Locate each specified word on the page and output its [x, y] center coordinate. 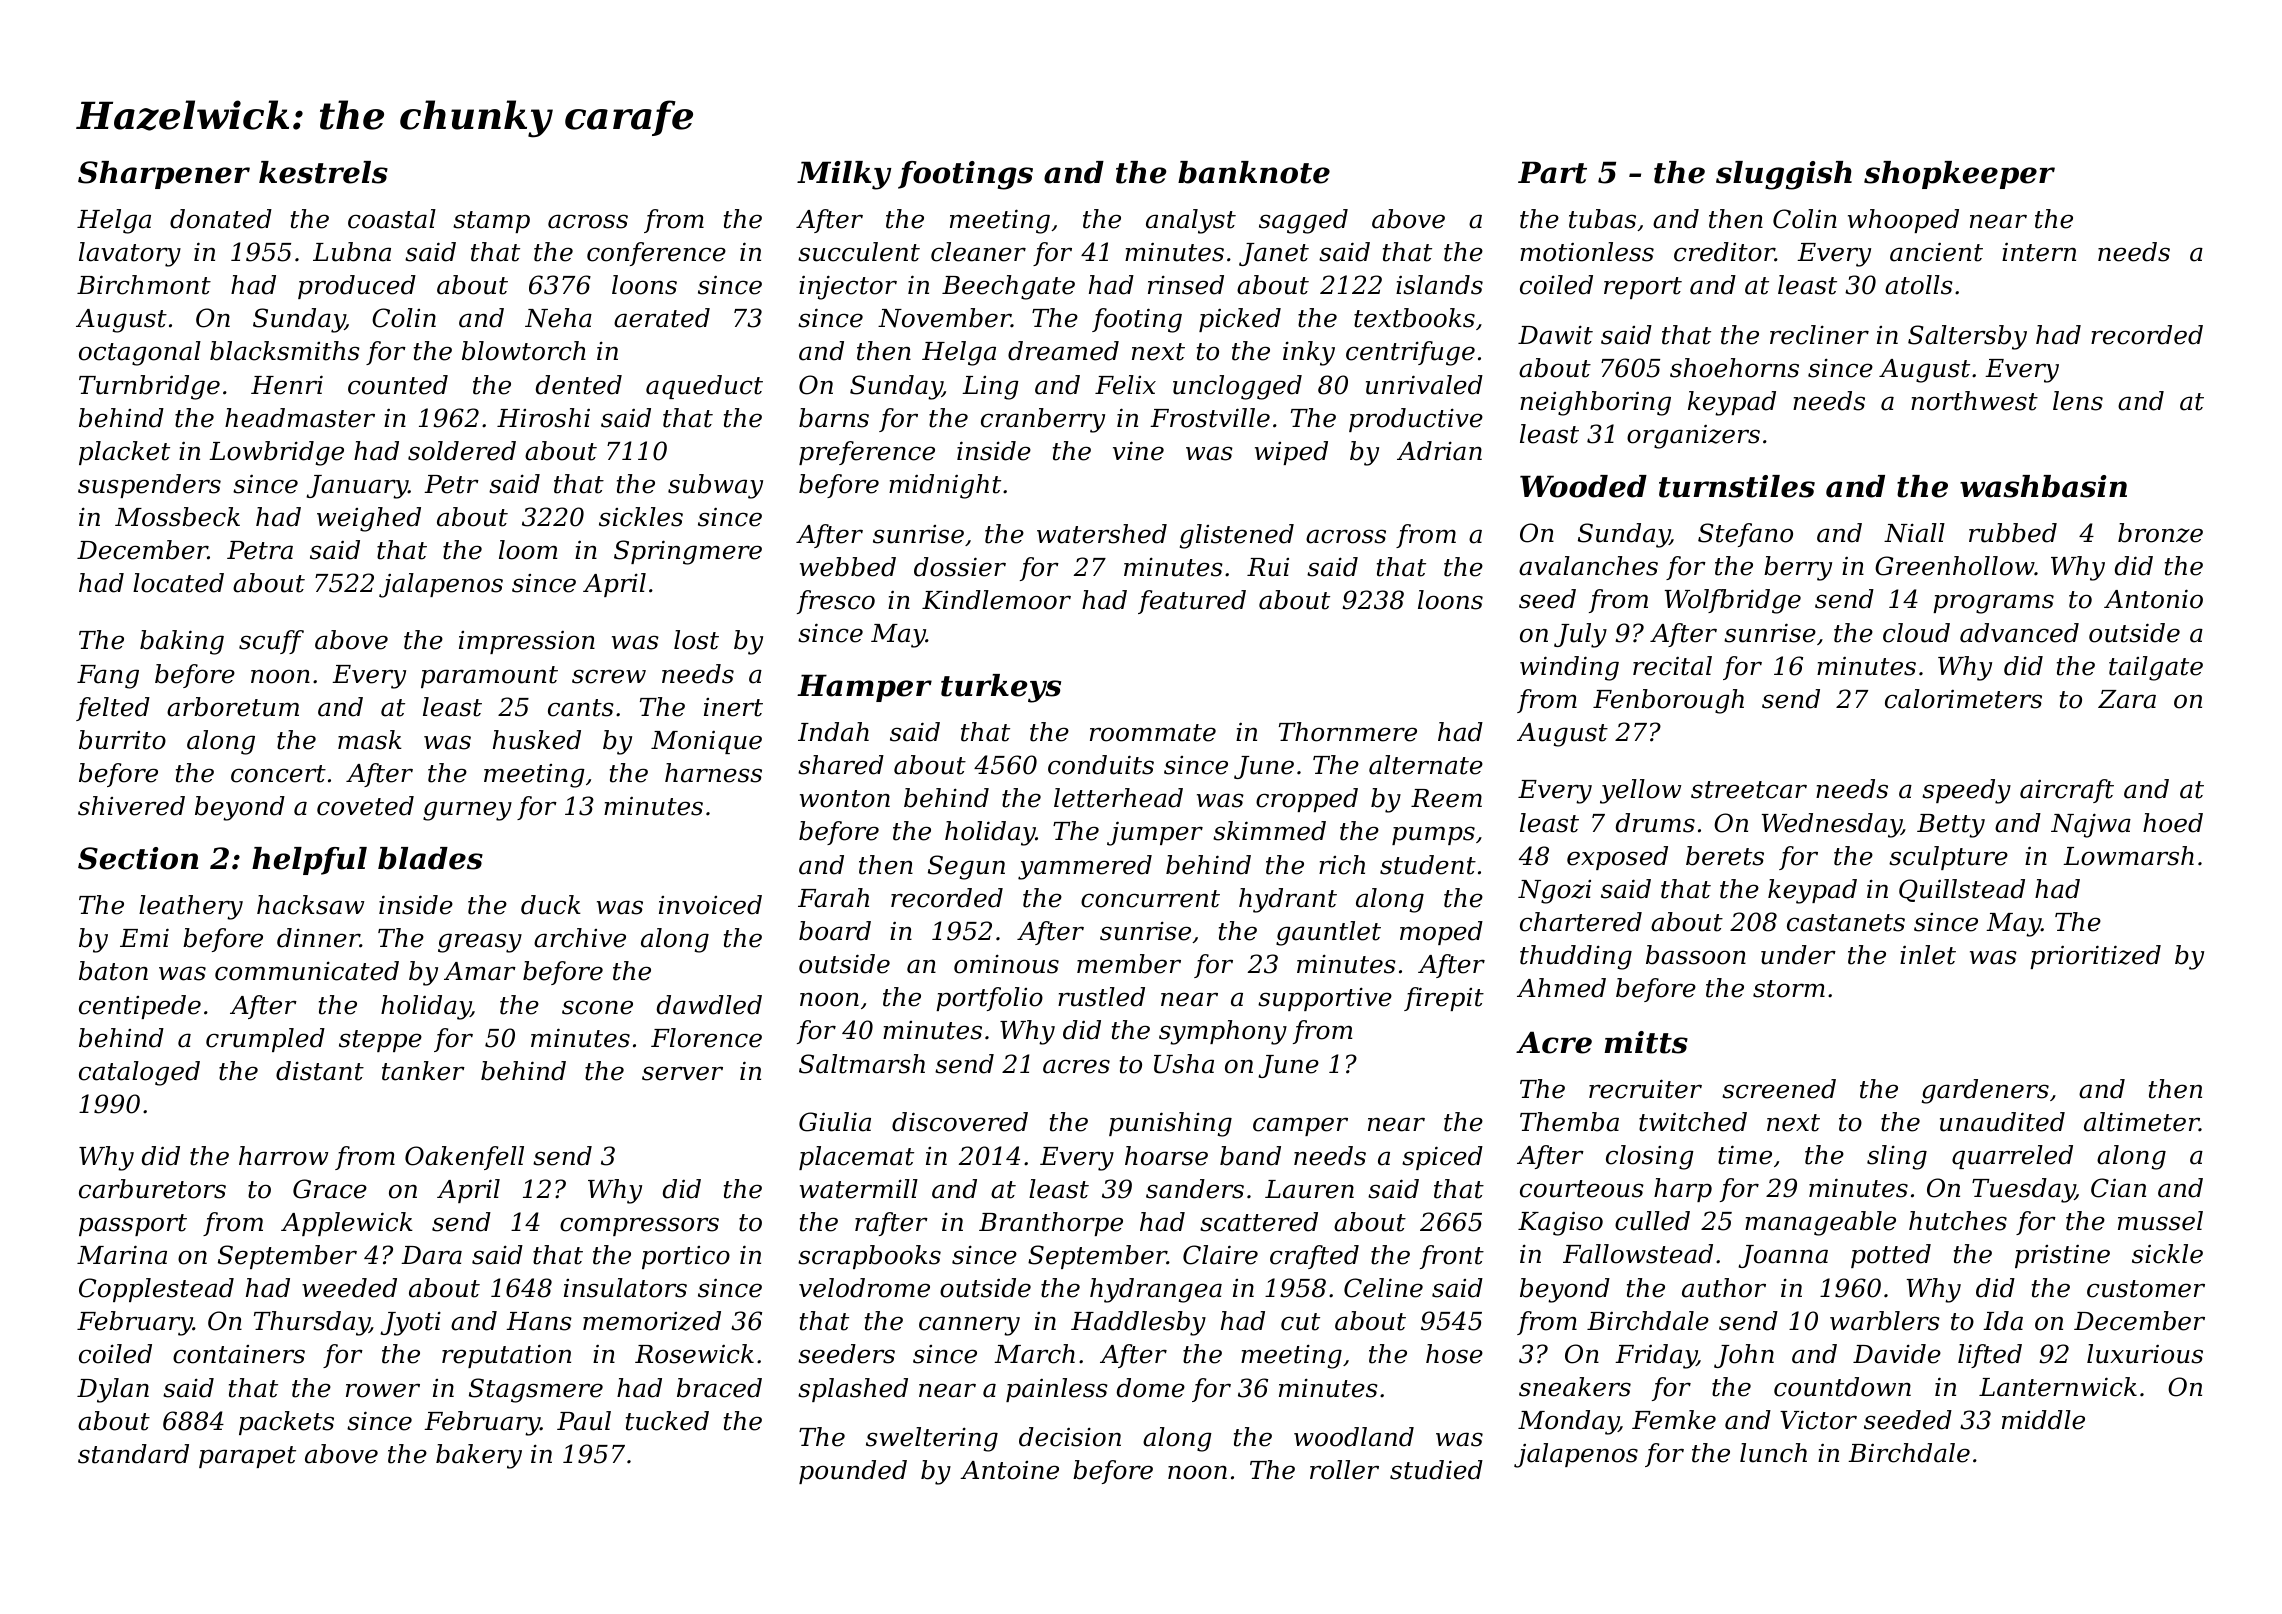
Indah [833, 732]
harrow [283, 1156]
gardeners [1985, 1091]
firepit [1444, 999]
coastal [392, 219]
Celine [1383, 1288]
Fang [108, 677]
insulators [625, 1288]
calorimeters [1963, 699]
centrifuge [1410, 353]
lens [2078, 401]
